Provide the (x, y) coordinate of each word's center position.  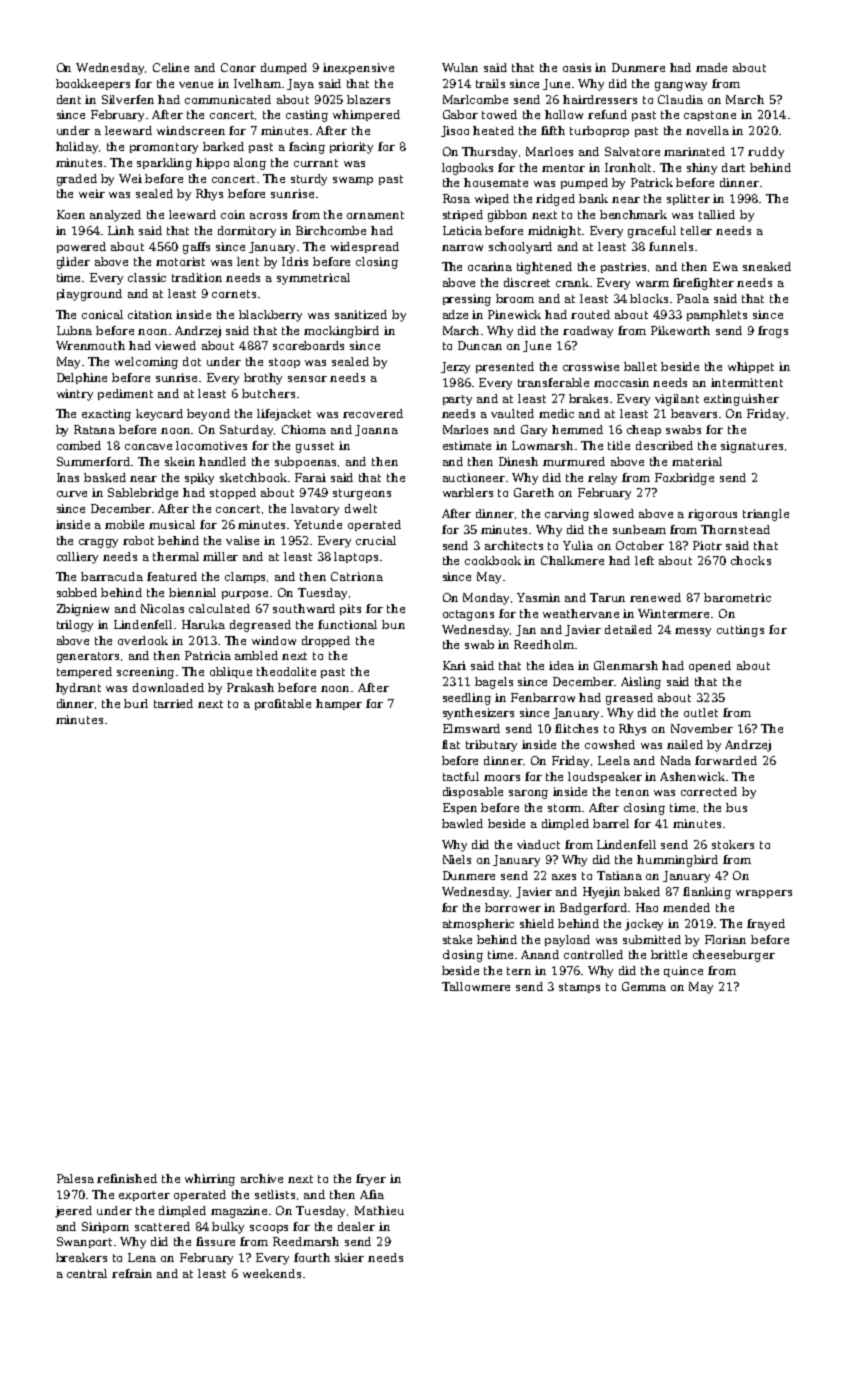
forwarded (726, 760)
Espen (460, 808)
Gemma (644, 986)
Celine (171, 67)
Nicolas (162, 608)
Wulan (460, 67)
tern (519, 971)
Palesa (75, 1178)
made (711, 67)
